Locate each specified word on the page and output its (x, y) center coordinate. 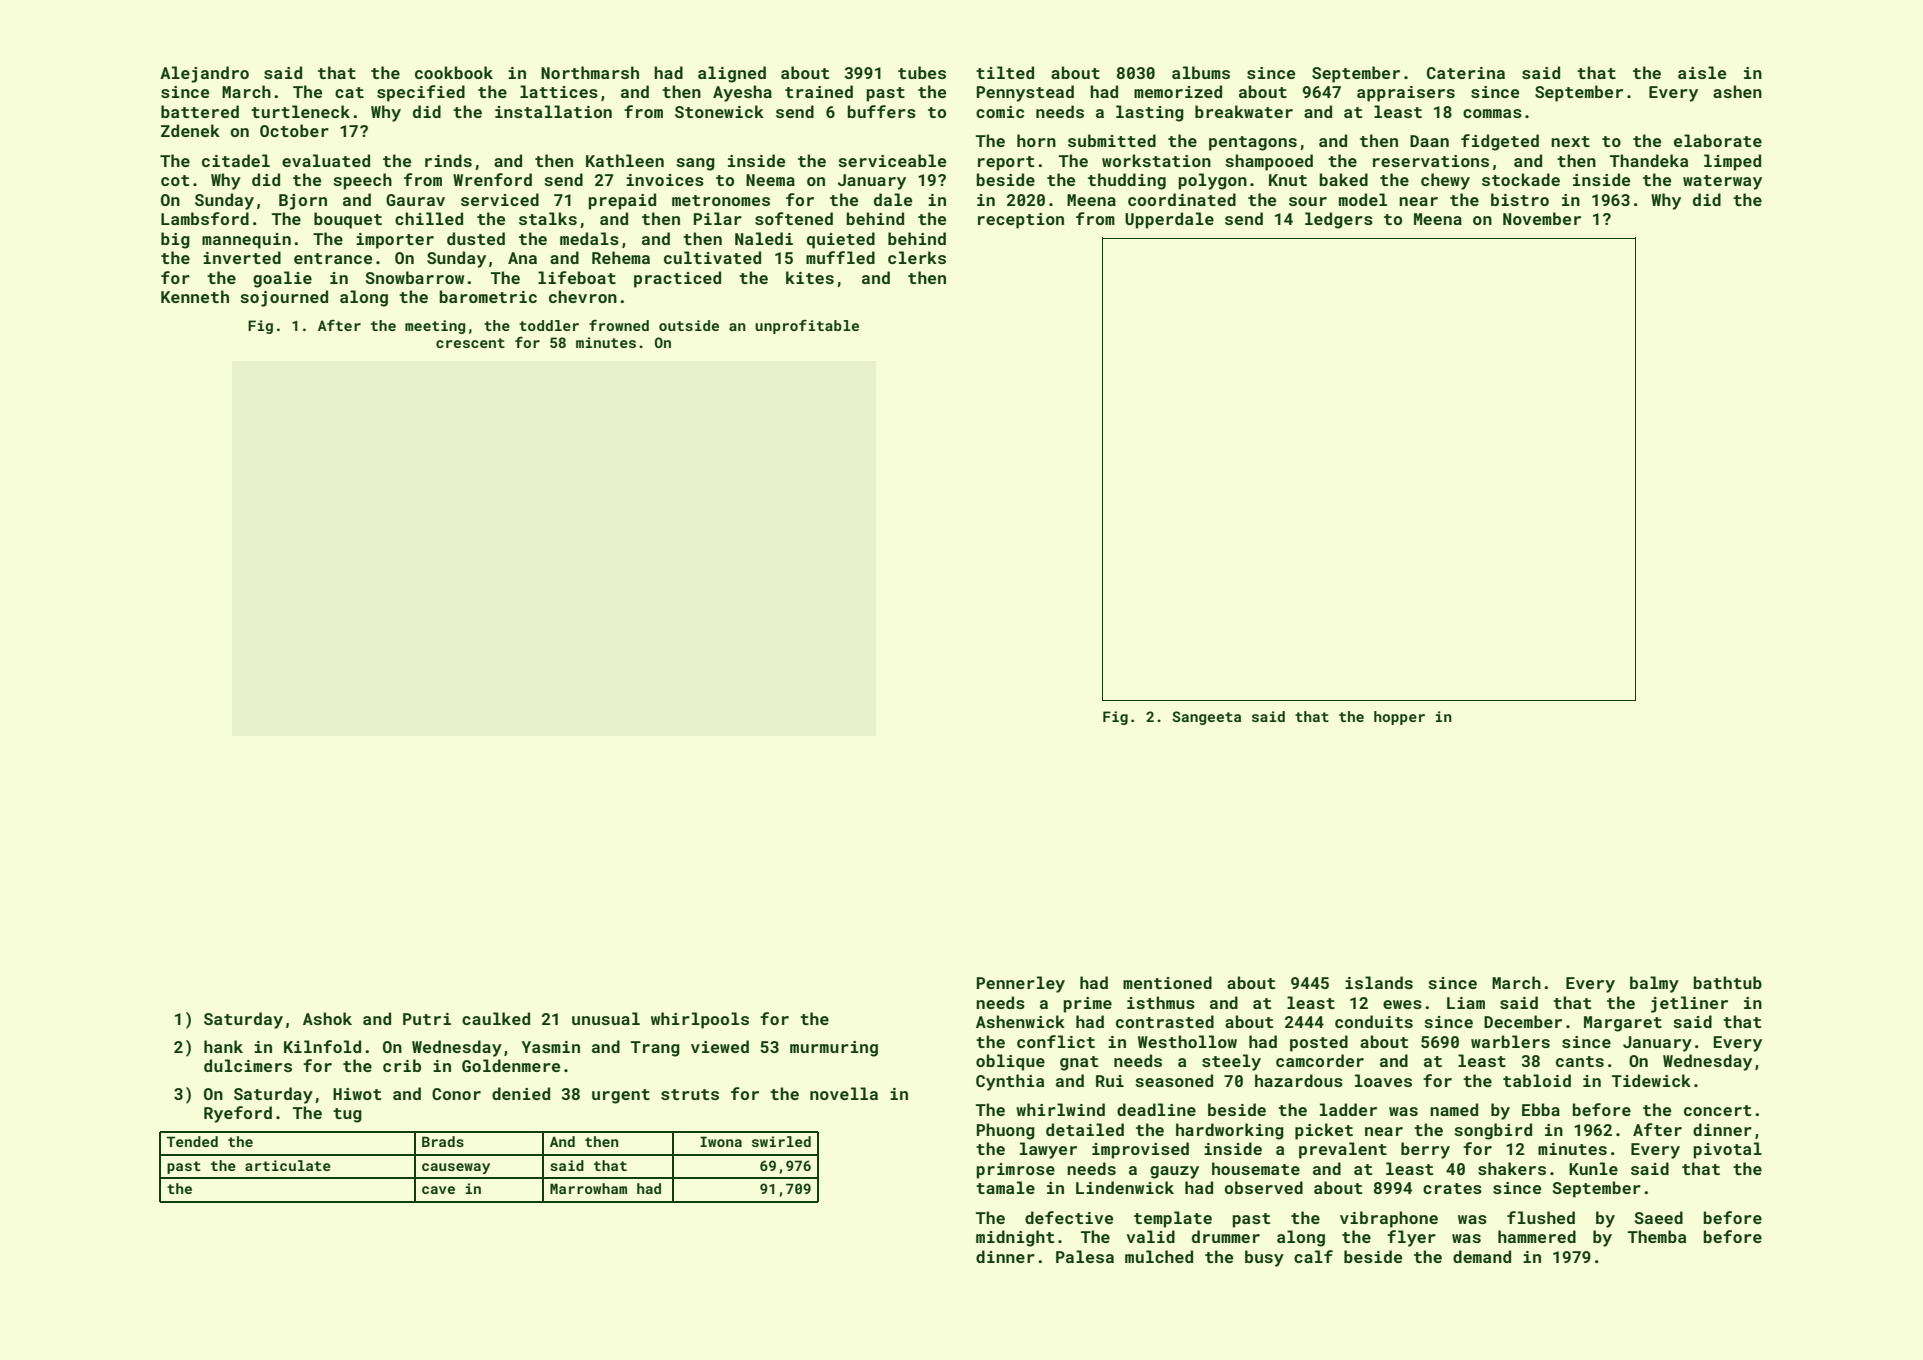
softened (794, 218)
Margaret (1623, 1024)
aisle (1702, 72)
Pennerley (1021, 984)
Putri (427, 1019)
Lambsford (205, 218)
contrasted (1165, 1021)
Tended (192, 1141)
